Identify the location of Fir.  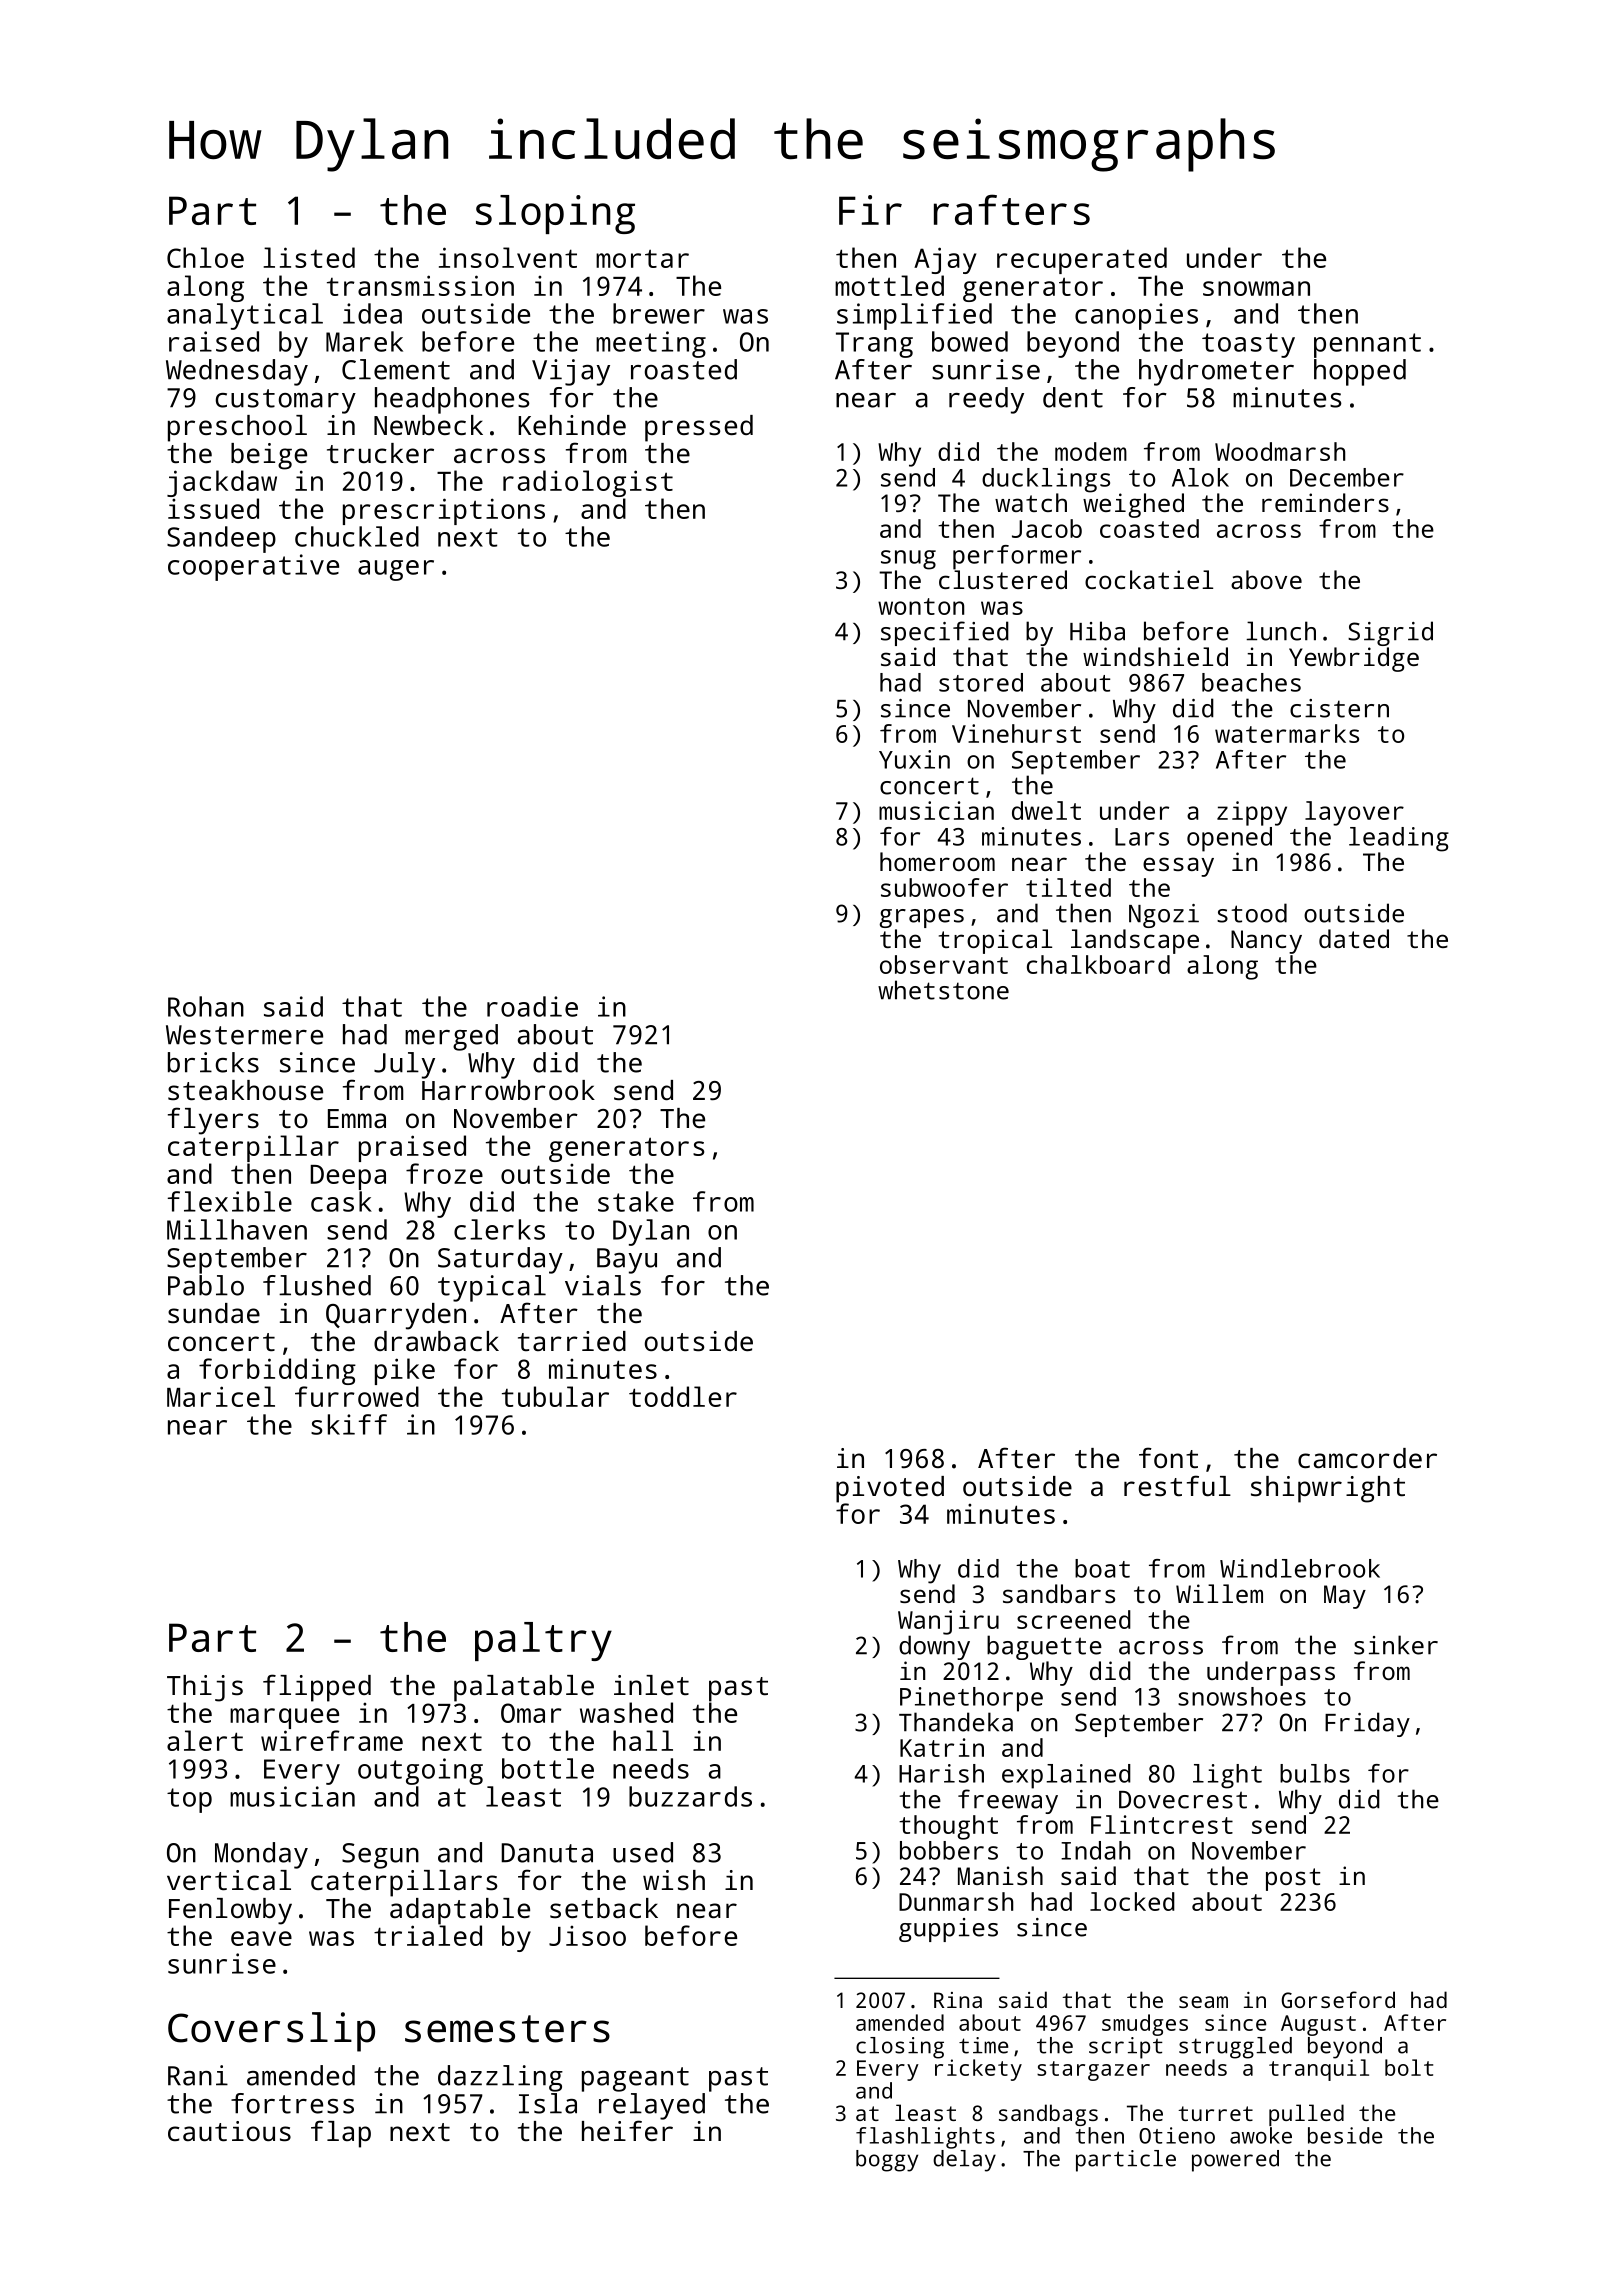
(870, 210).
